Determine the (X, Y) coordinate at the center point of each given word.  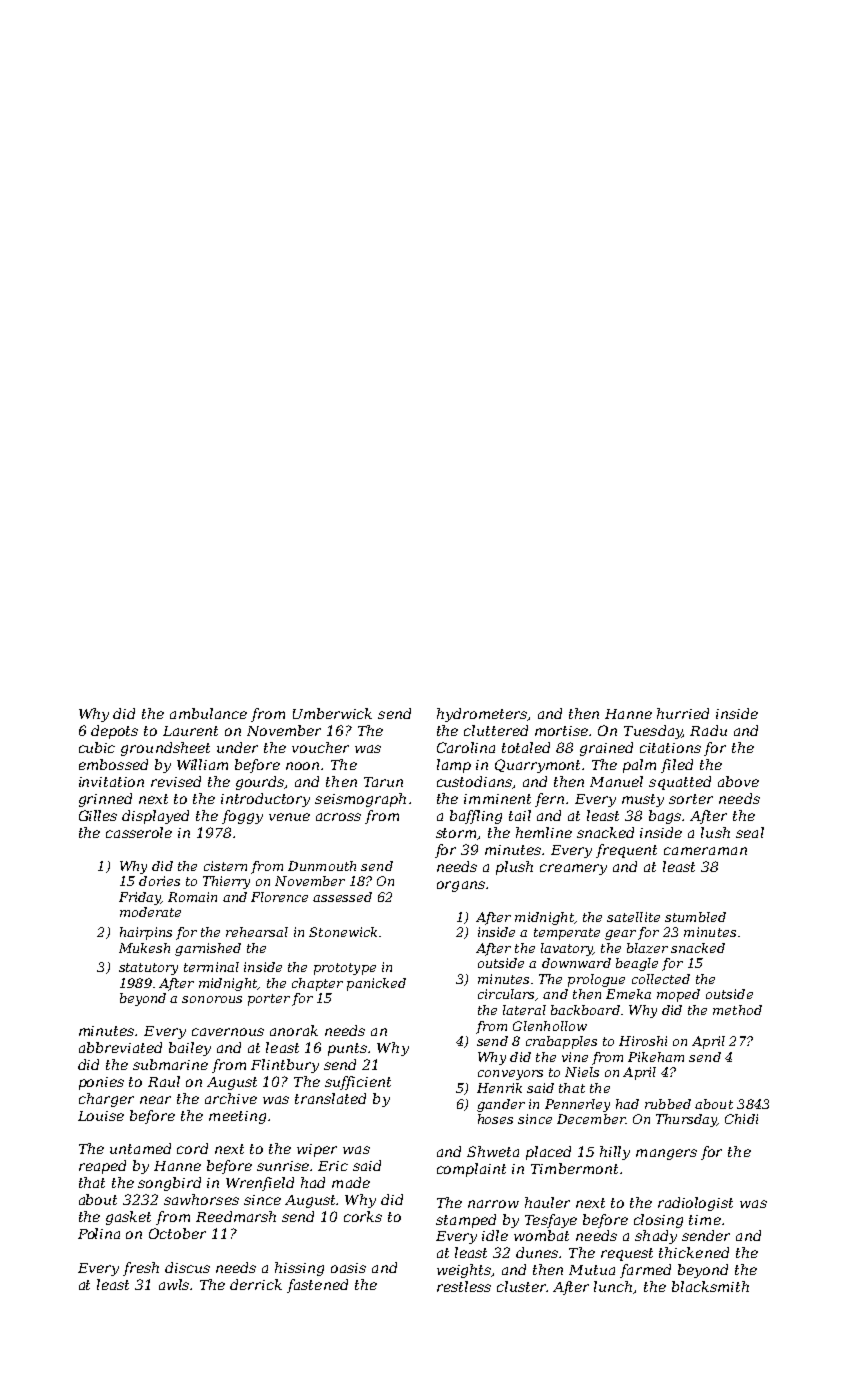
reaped (102, 1167)
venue (289, 817)
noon (302, 766)
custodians (475, 782)
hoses (495, 1119)
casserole (139, 832)
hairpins (146, 933)
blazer (647, 948)
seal (750, 832)
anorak (294, 1030)
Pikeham (656, 1057)
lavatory (567, 949)
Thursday (686, 1120)
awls (175, 1284)
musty (643, 800)
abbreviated (120, 1047)
